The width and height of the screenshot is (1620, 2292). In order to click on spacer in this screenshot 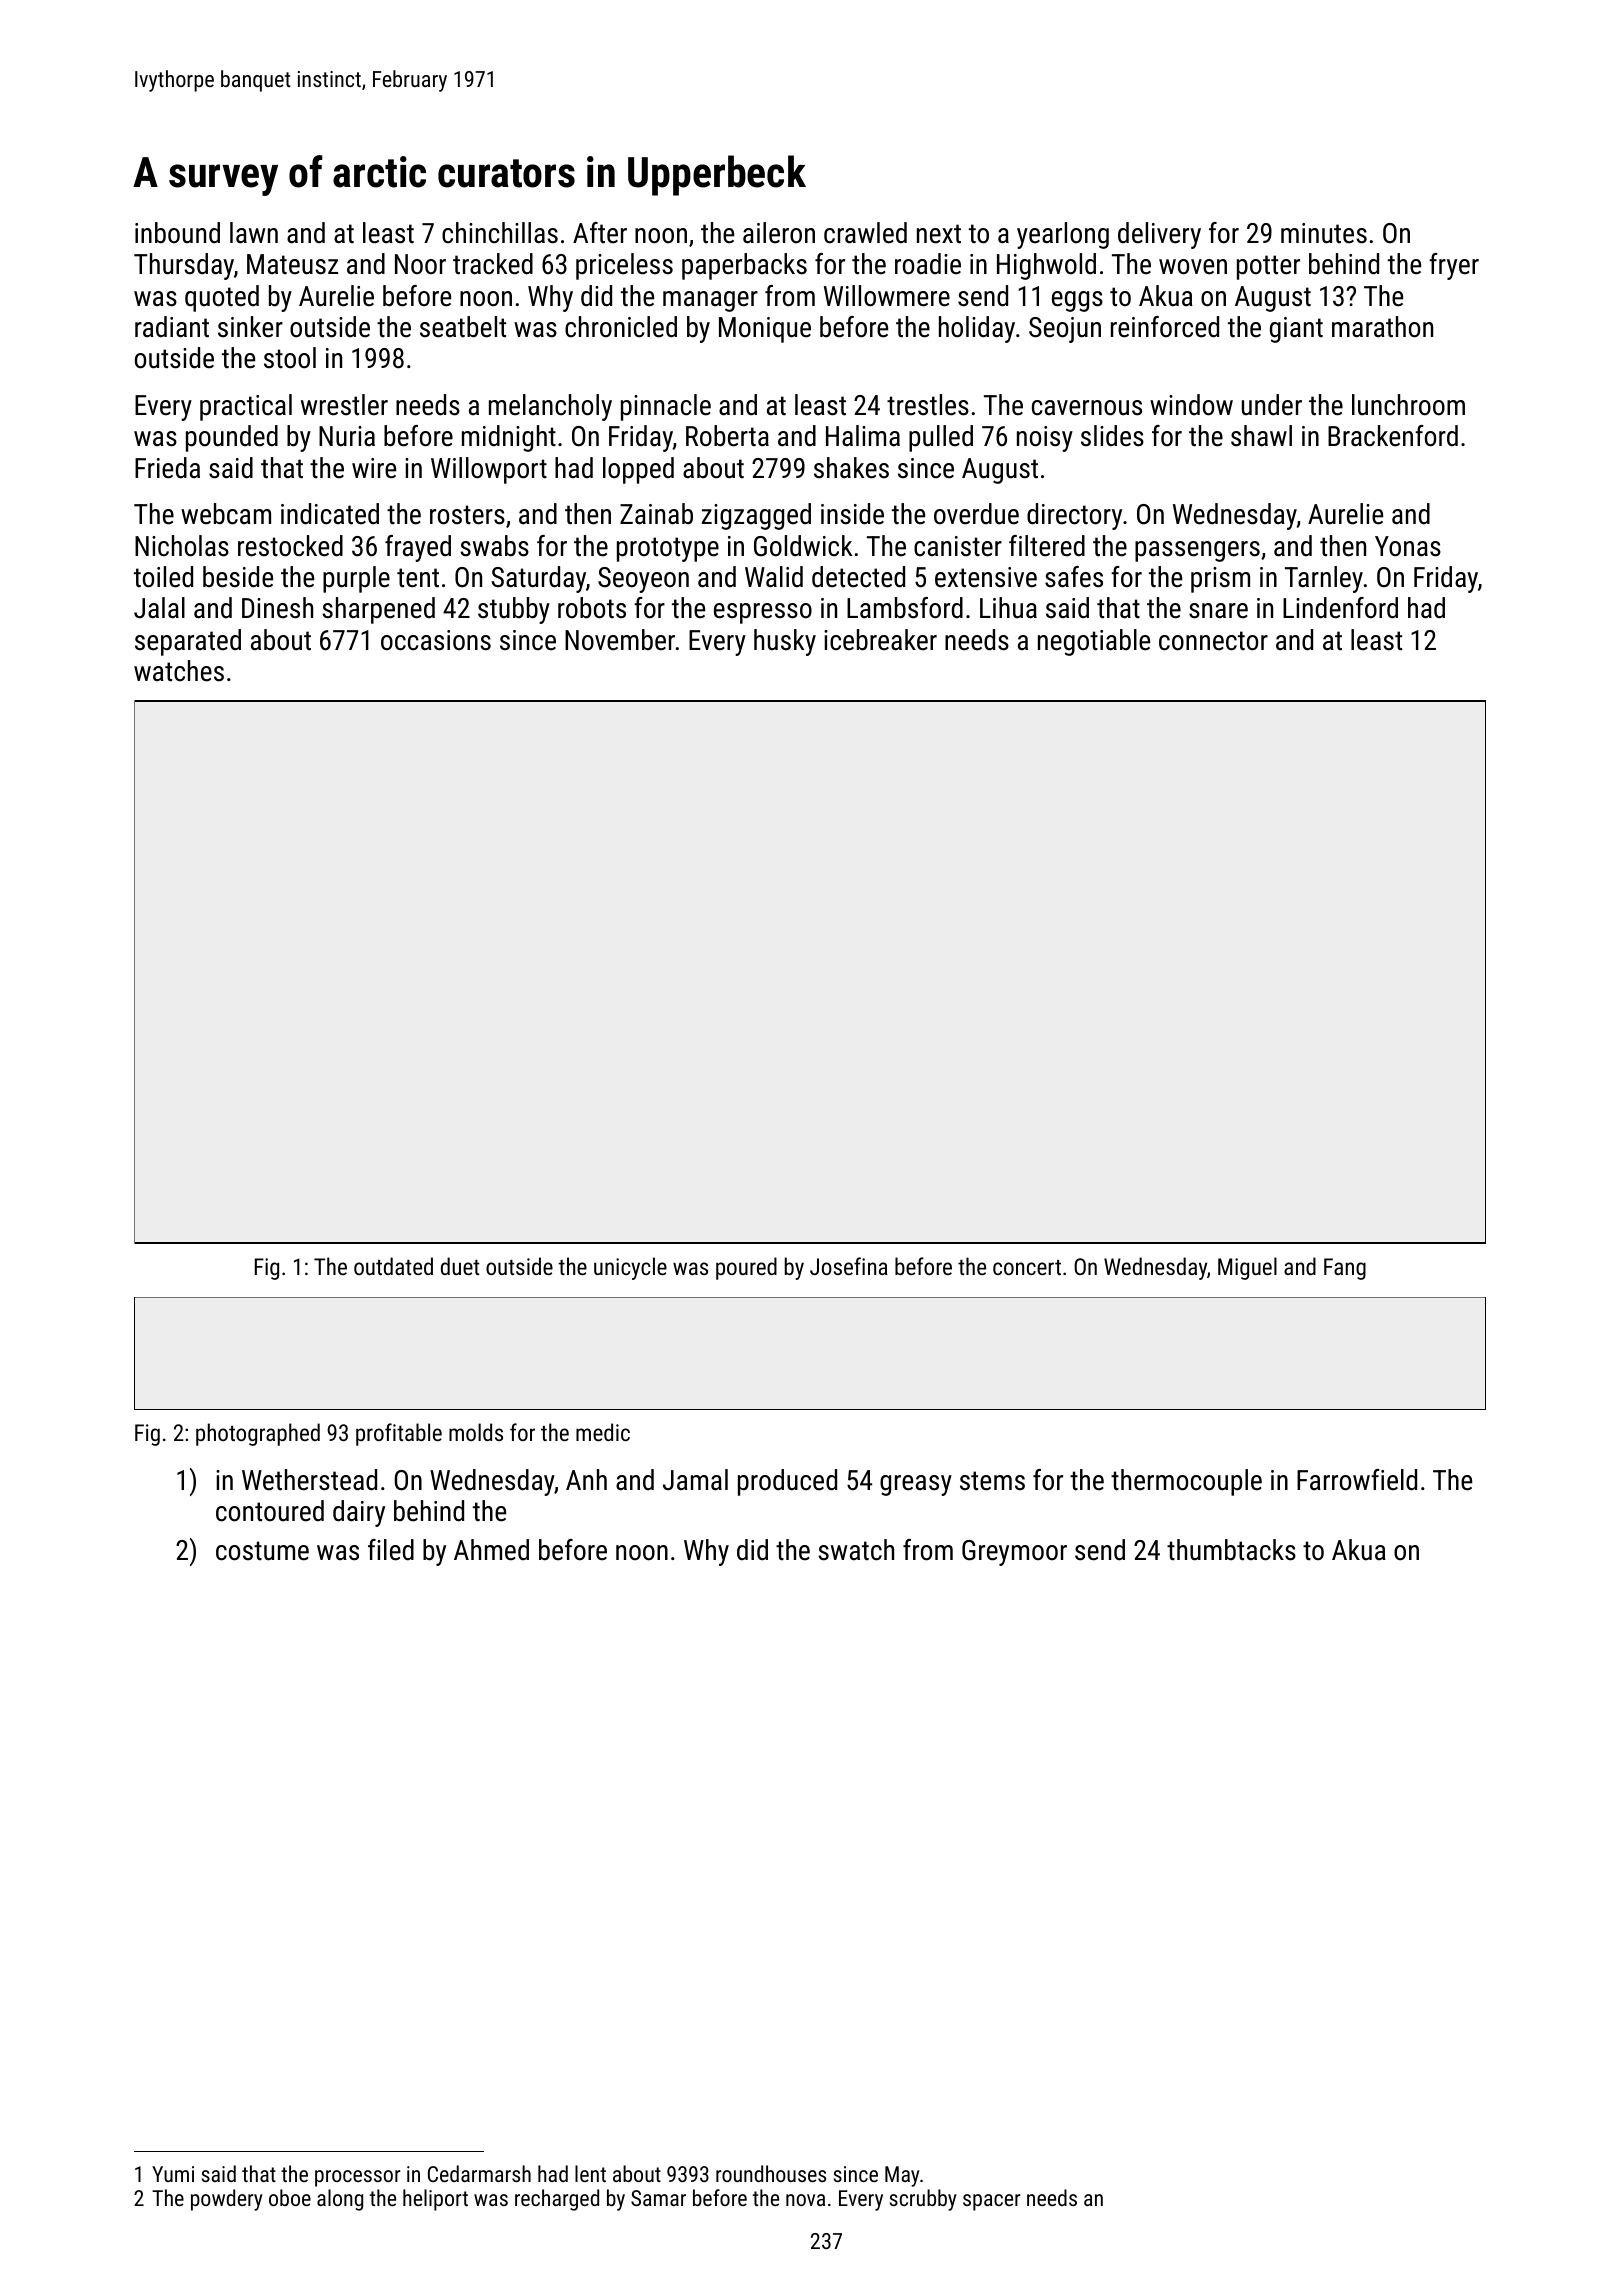, I will do `click(991, 2202)`.
